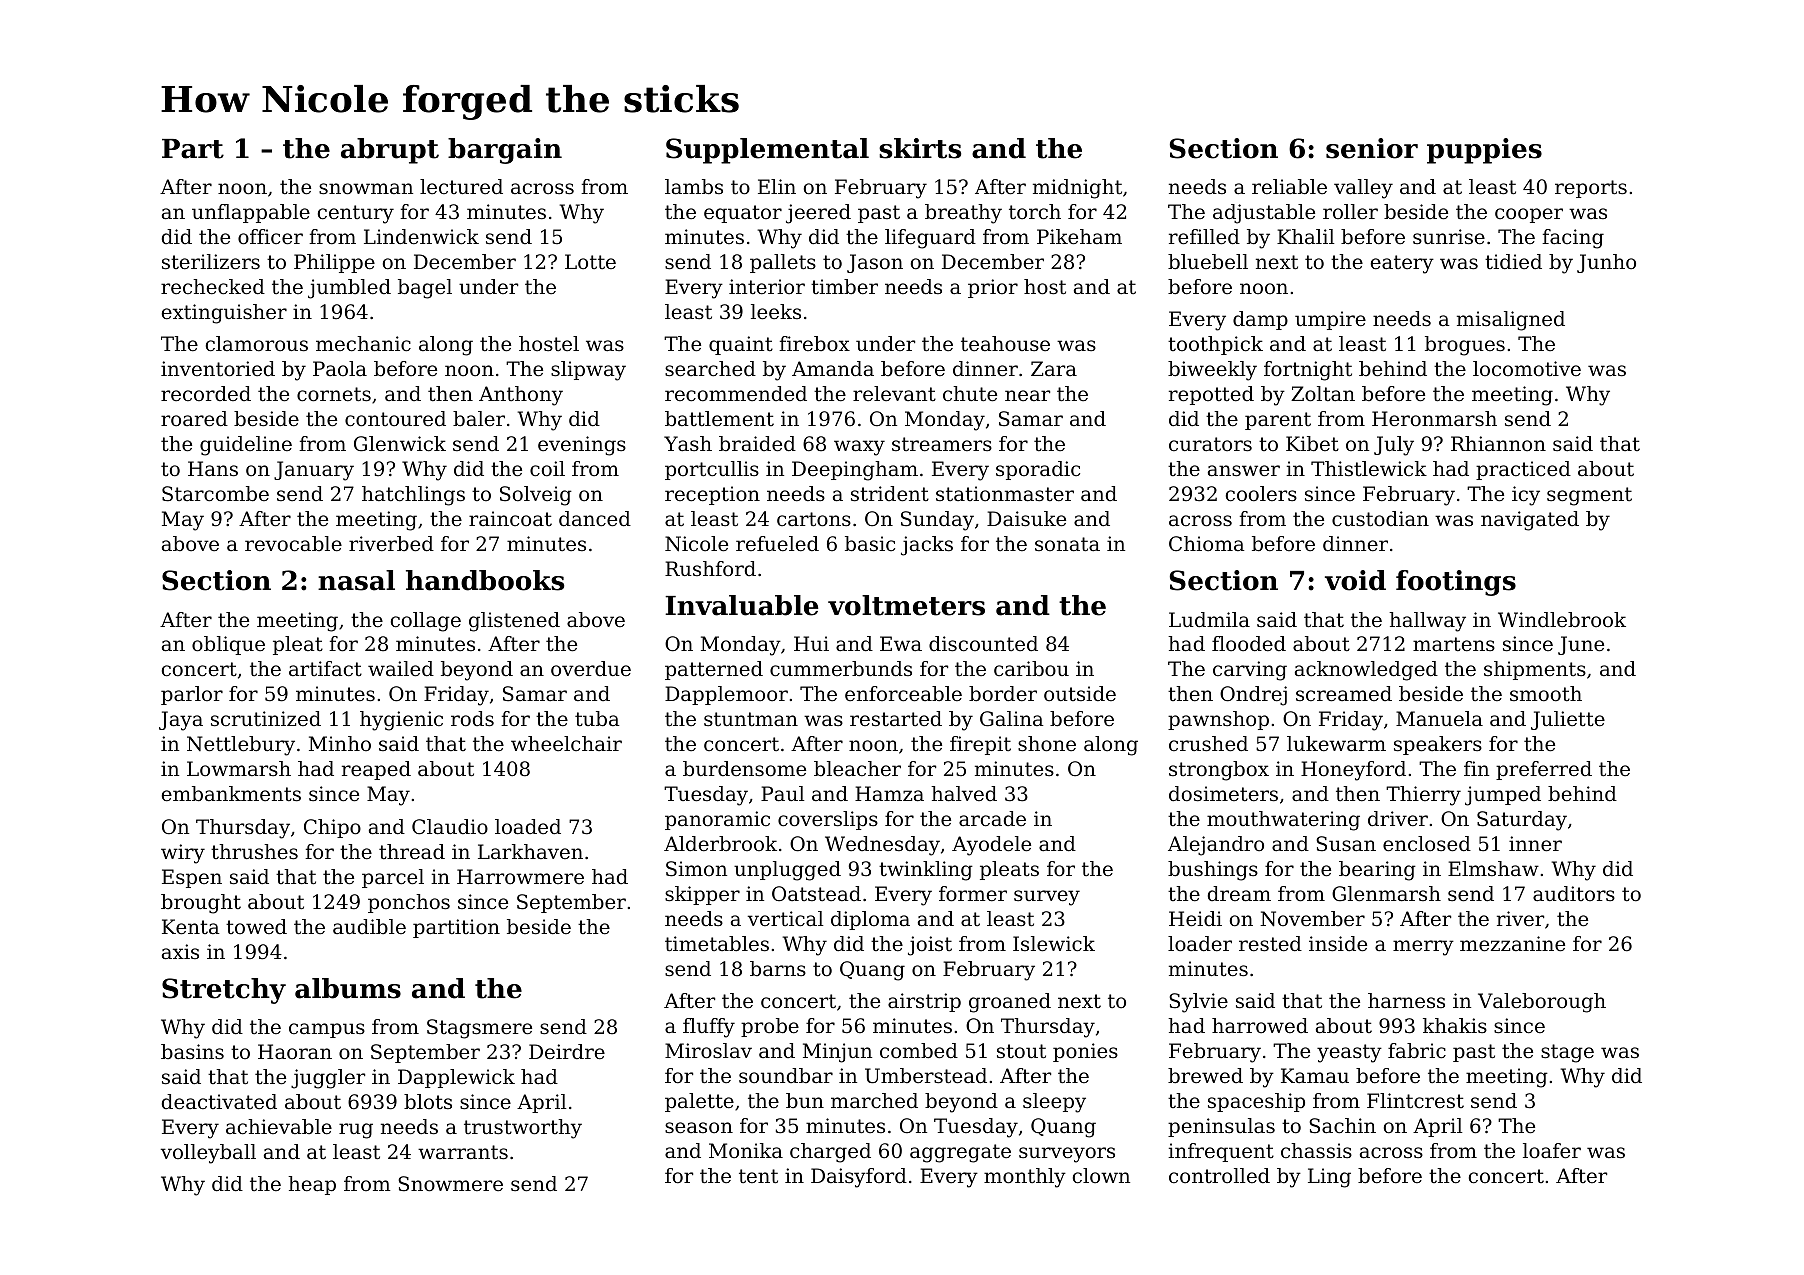  What do you see at coordinates (1529, 215) in the screenshot?
I see `cooper` at bounding box center [1529, 215].
